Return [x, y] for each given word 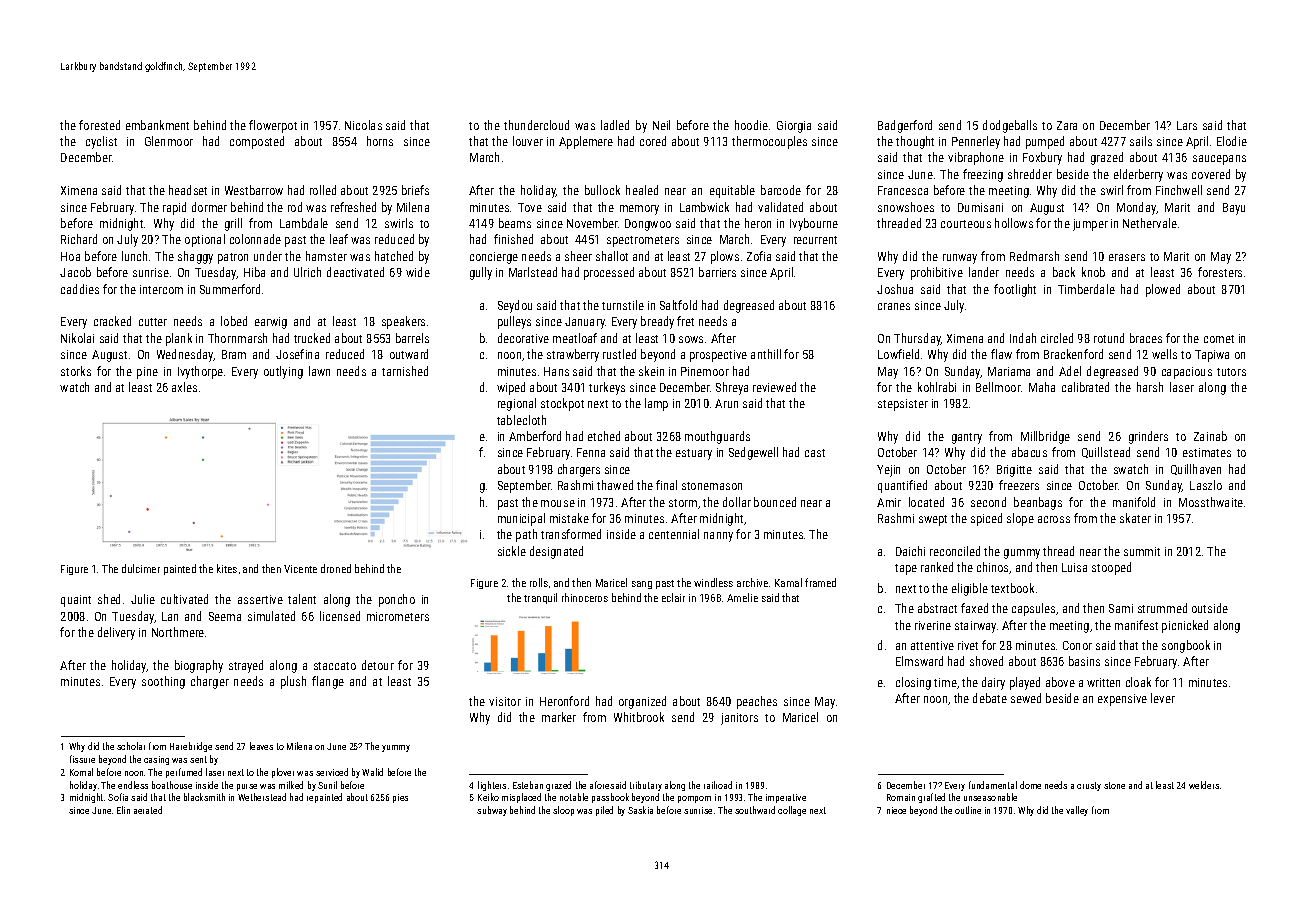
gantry [967, 438]
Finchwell [1179, 190]
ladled [615, 125]
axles [184, 387]
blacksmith [204, 797]
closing [913, 683]
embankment [157, 125]
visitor [505, 701]
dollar [737, 502]
